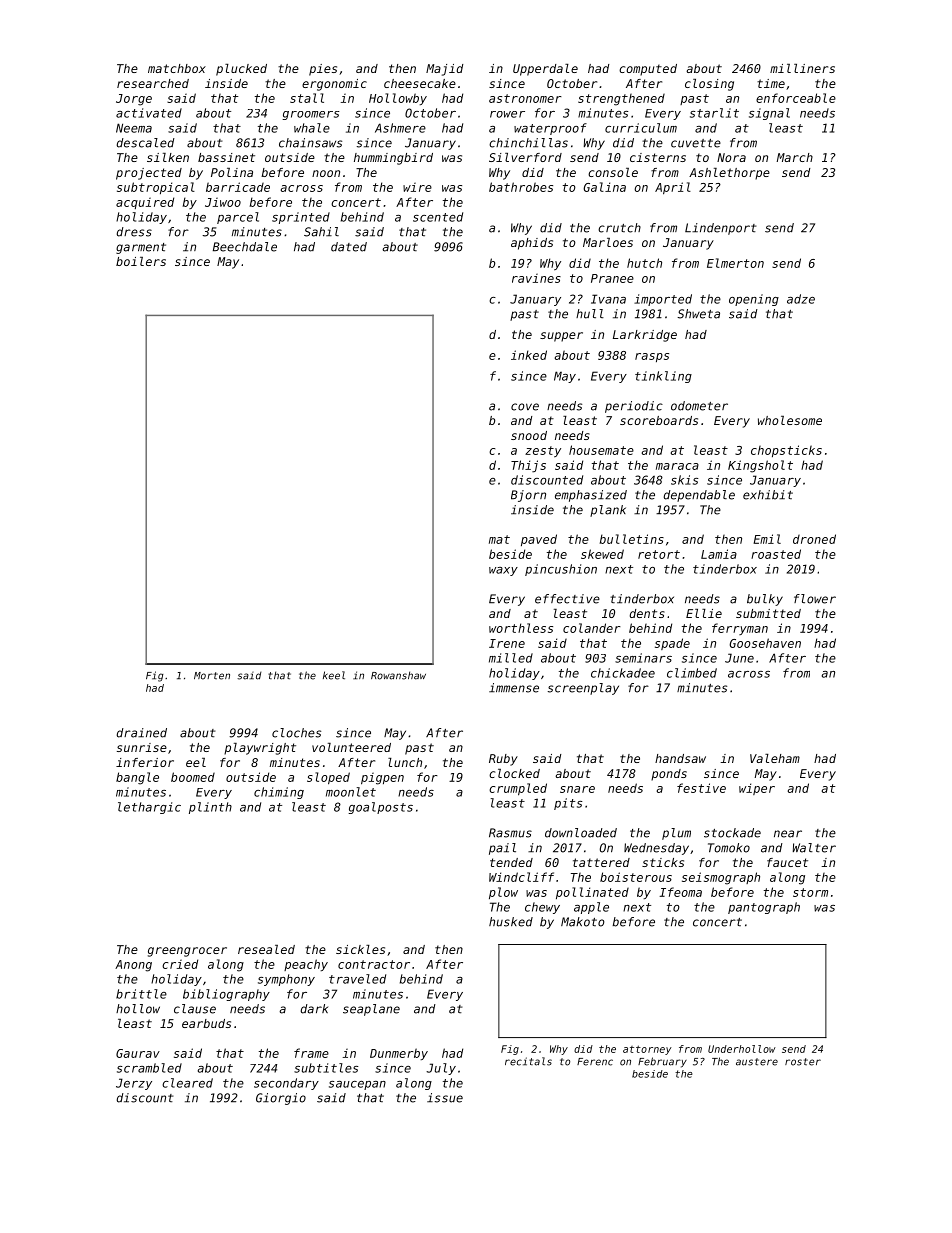 The image size is (952, 1233). I want to click on Upperdale, so click(545, 70).
